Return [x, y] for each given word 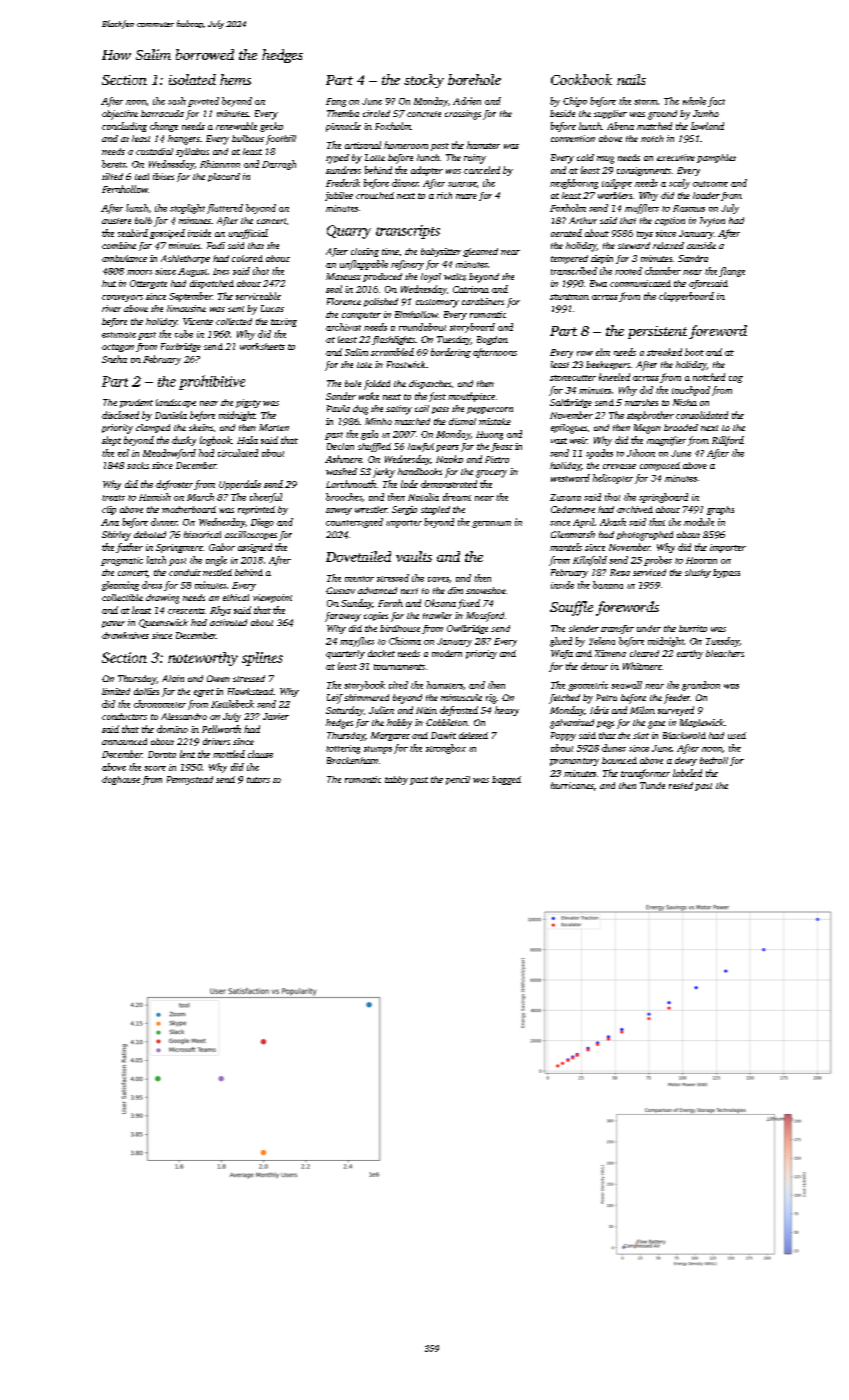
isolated [192, 79]
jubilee [339, 196]
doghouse [121, 780]
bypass [726, 573]
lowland [707, 126]
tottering [343, 749]
